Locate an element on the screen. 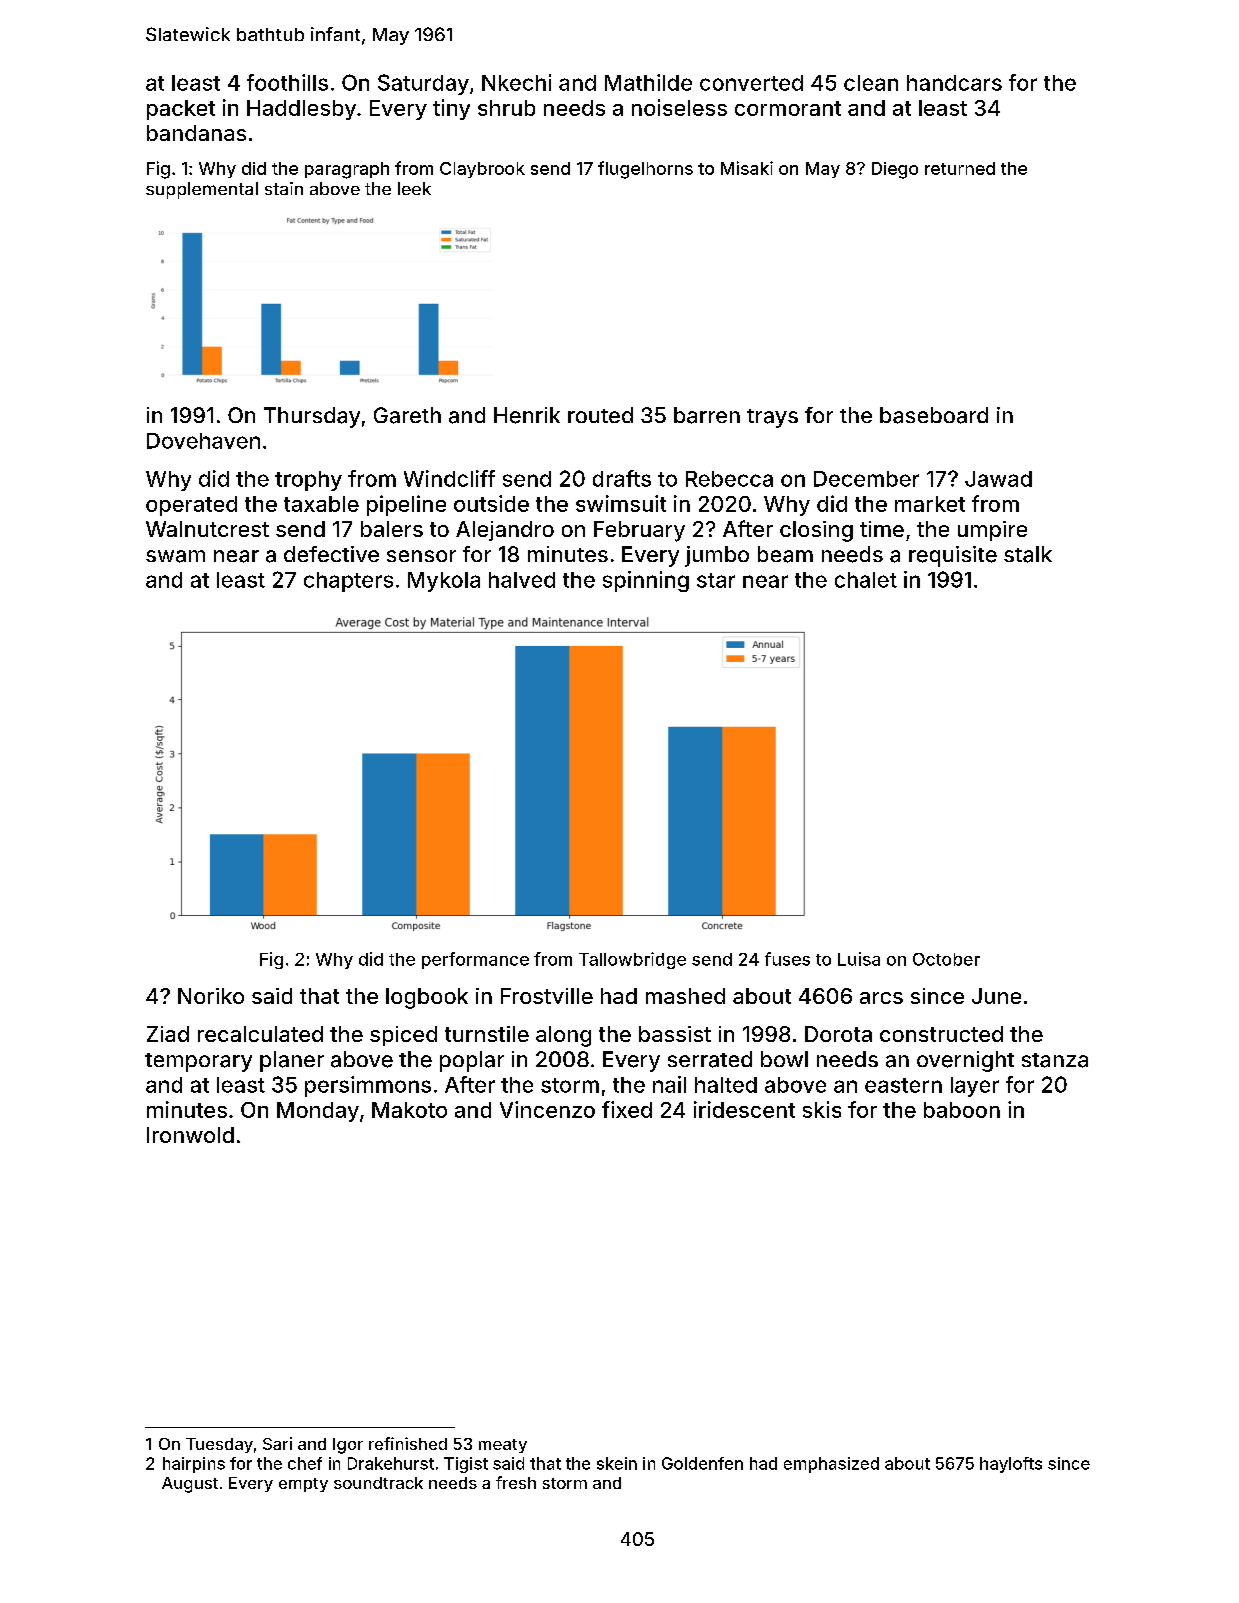 Image resolution: width=1239 pixels, height=1603 pixels. clean is located at coordinates (871, 83).
